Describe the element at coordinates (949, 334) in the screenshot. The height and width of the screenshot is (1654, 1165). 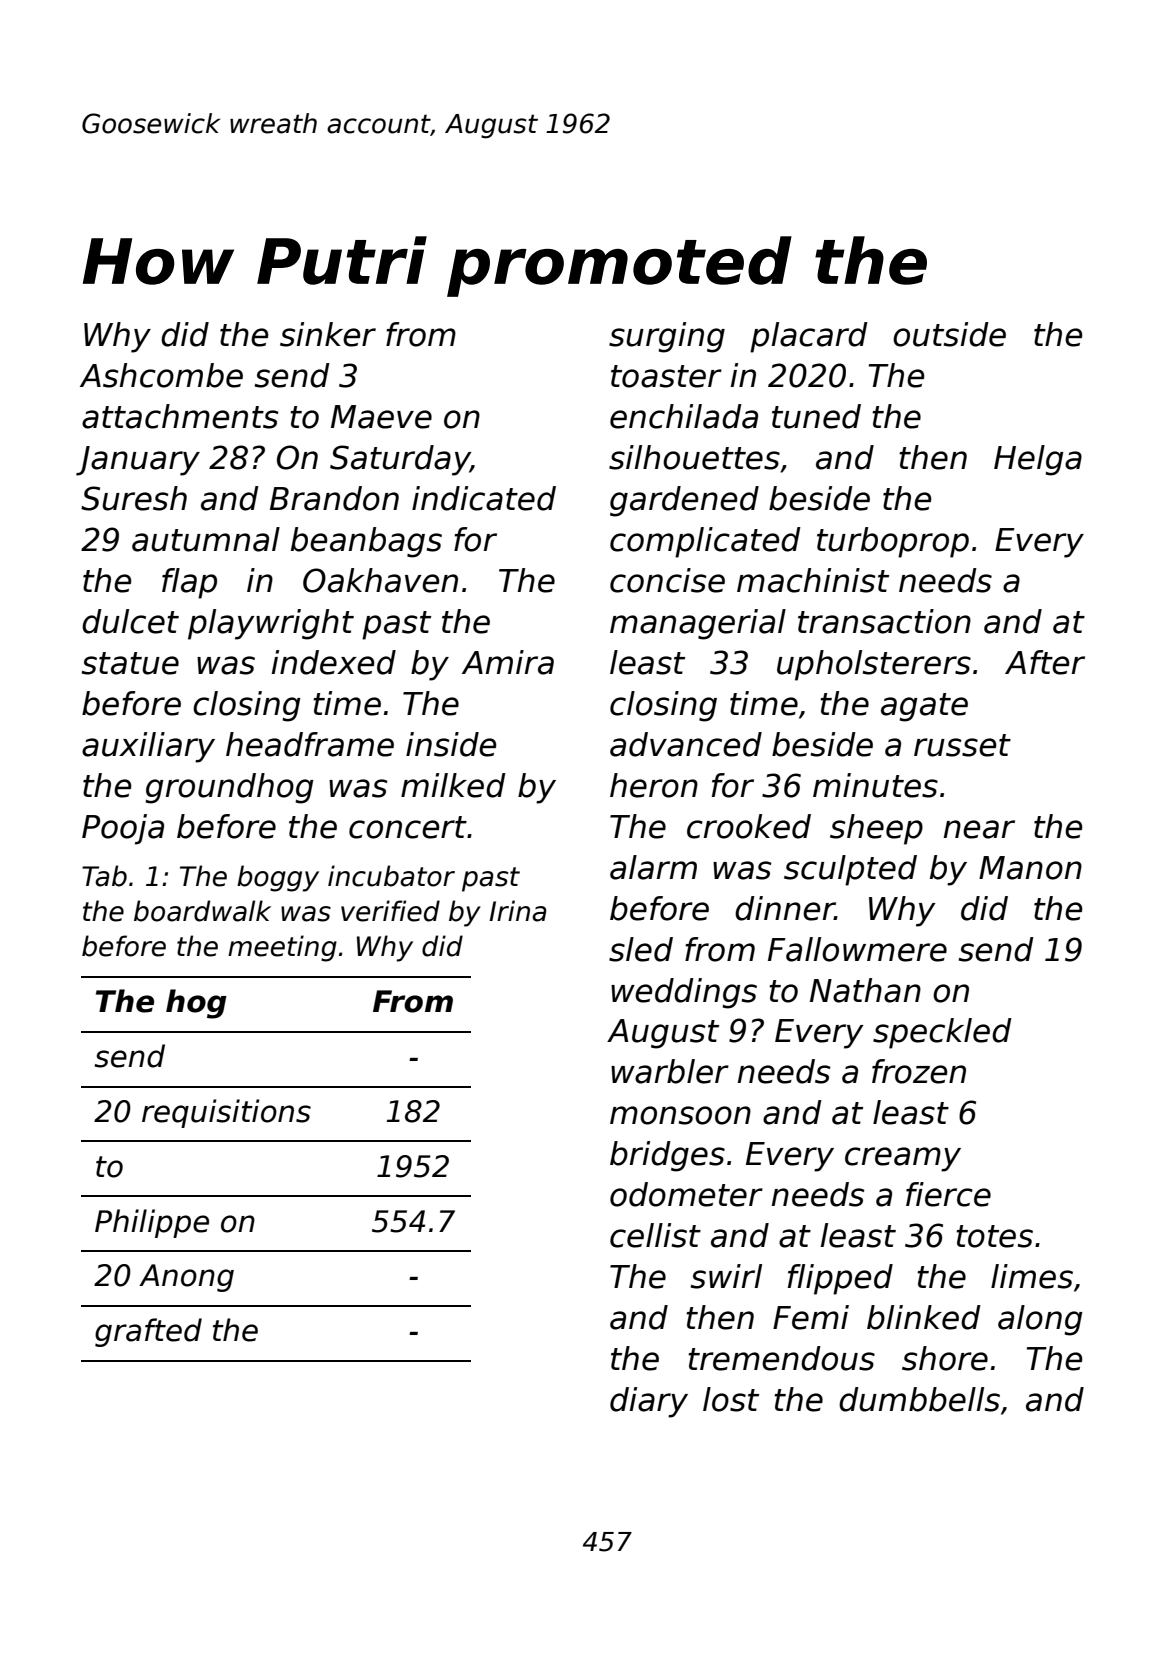
I see `outside` at that location.
